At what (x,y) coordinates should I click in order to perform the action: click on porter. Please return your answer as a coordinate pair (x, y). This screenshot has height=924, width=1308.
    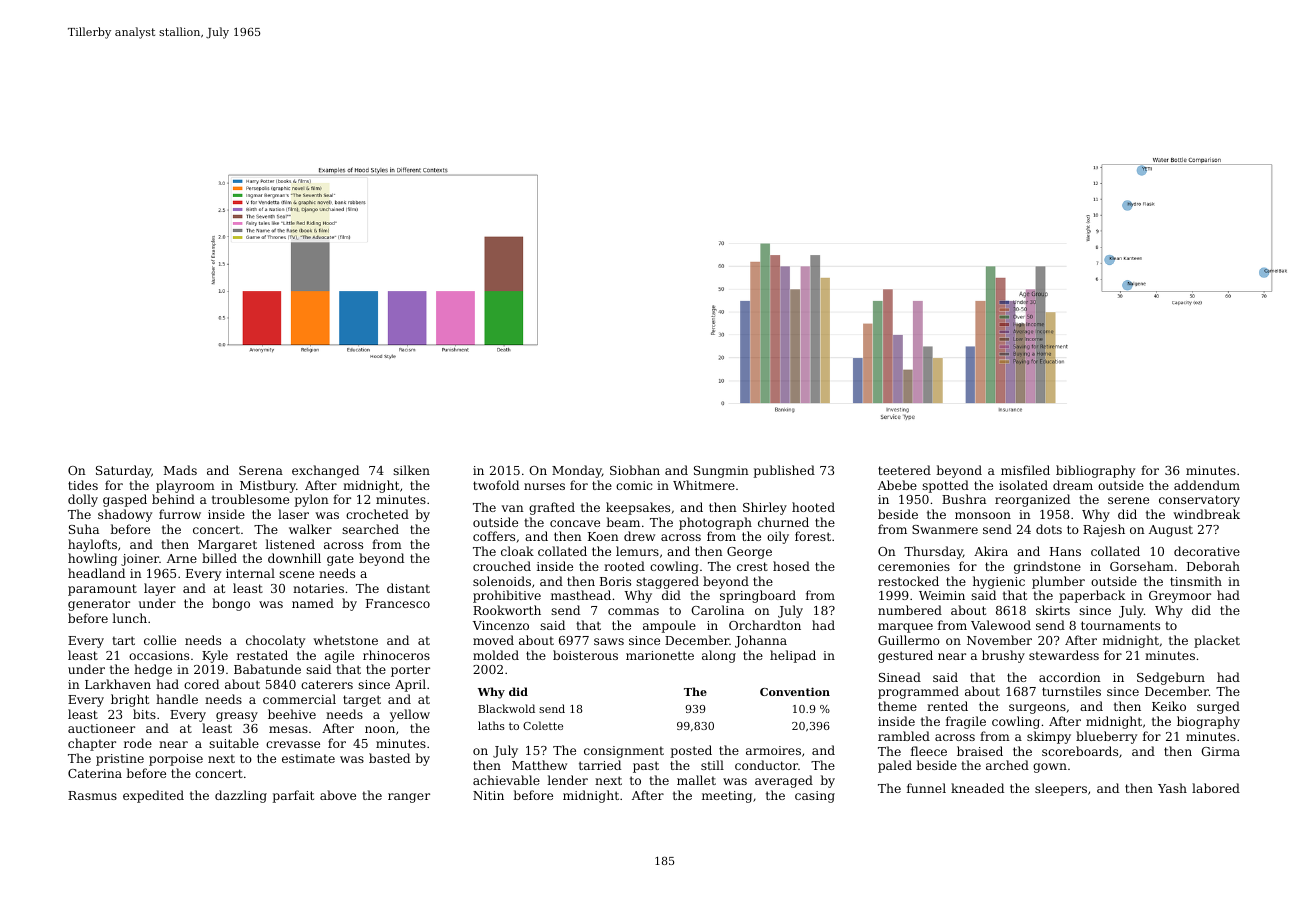
    Looking at the image, I should click on (410, 671).
